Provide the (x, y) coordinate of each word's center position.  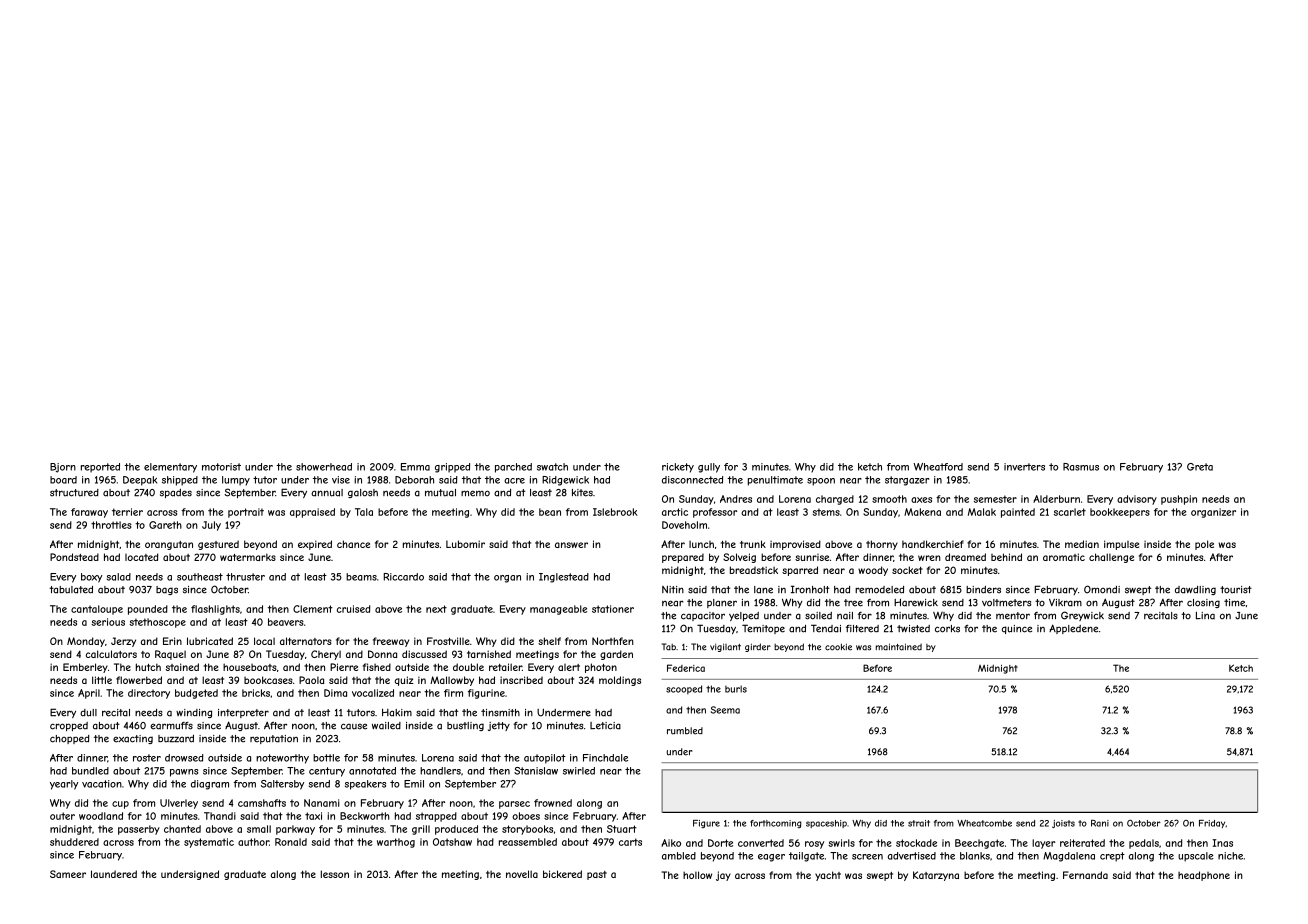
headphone (1204, 876)
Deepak (140, 481)
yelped (744, 616)
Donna (382, 654)
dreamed (965, 557)
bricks (256, 693)
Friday (1212, 824)
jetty (499, 726)
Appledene (1073, 629)
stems (826, 512)
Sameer (68, 874)
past (597, 875)
